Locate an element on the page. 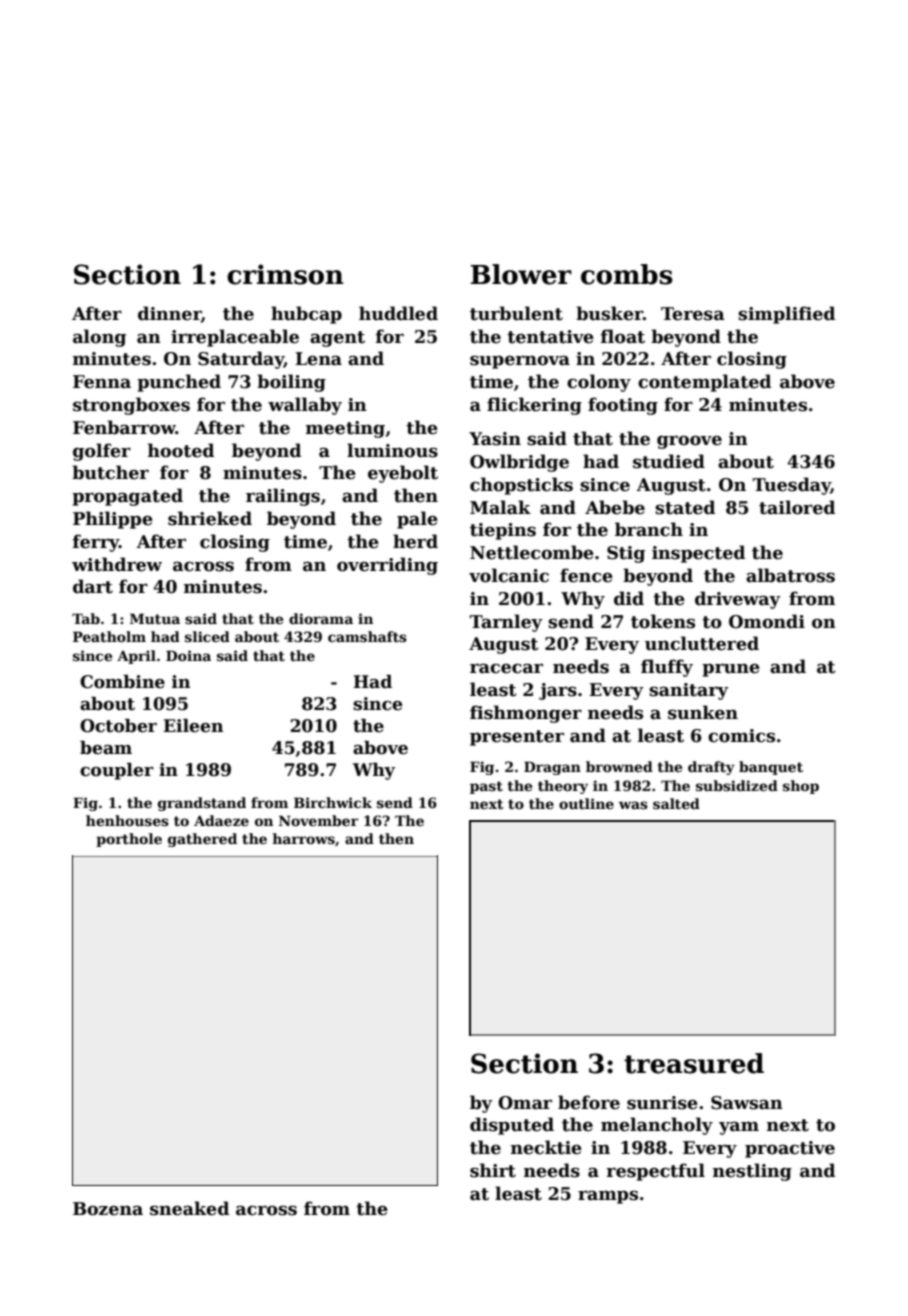  crimson is located at coordinates (285, 274).
